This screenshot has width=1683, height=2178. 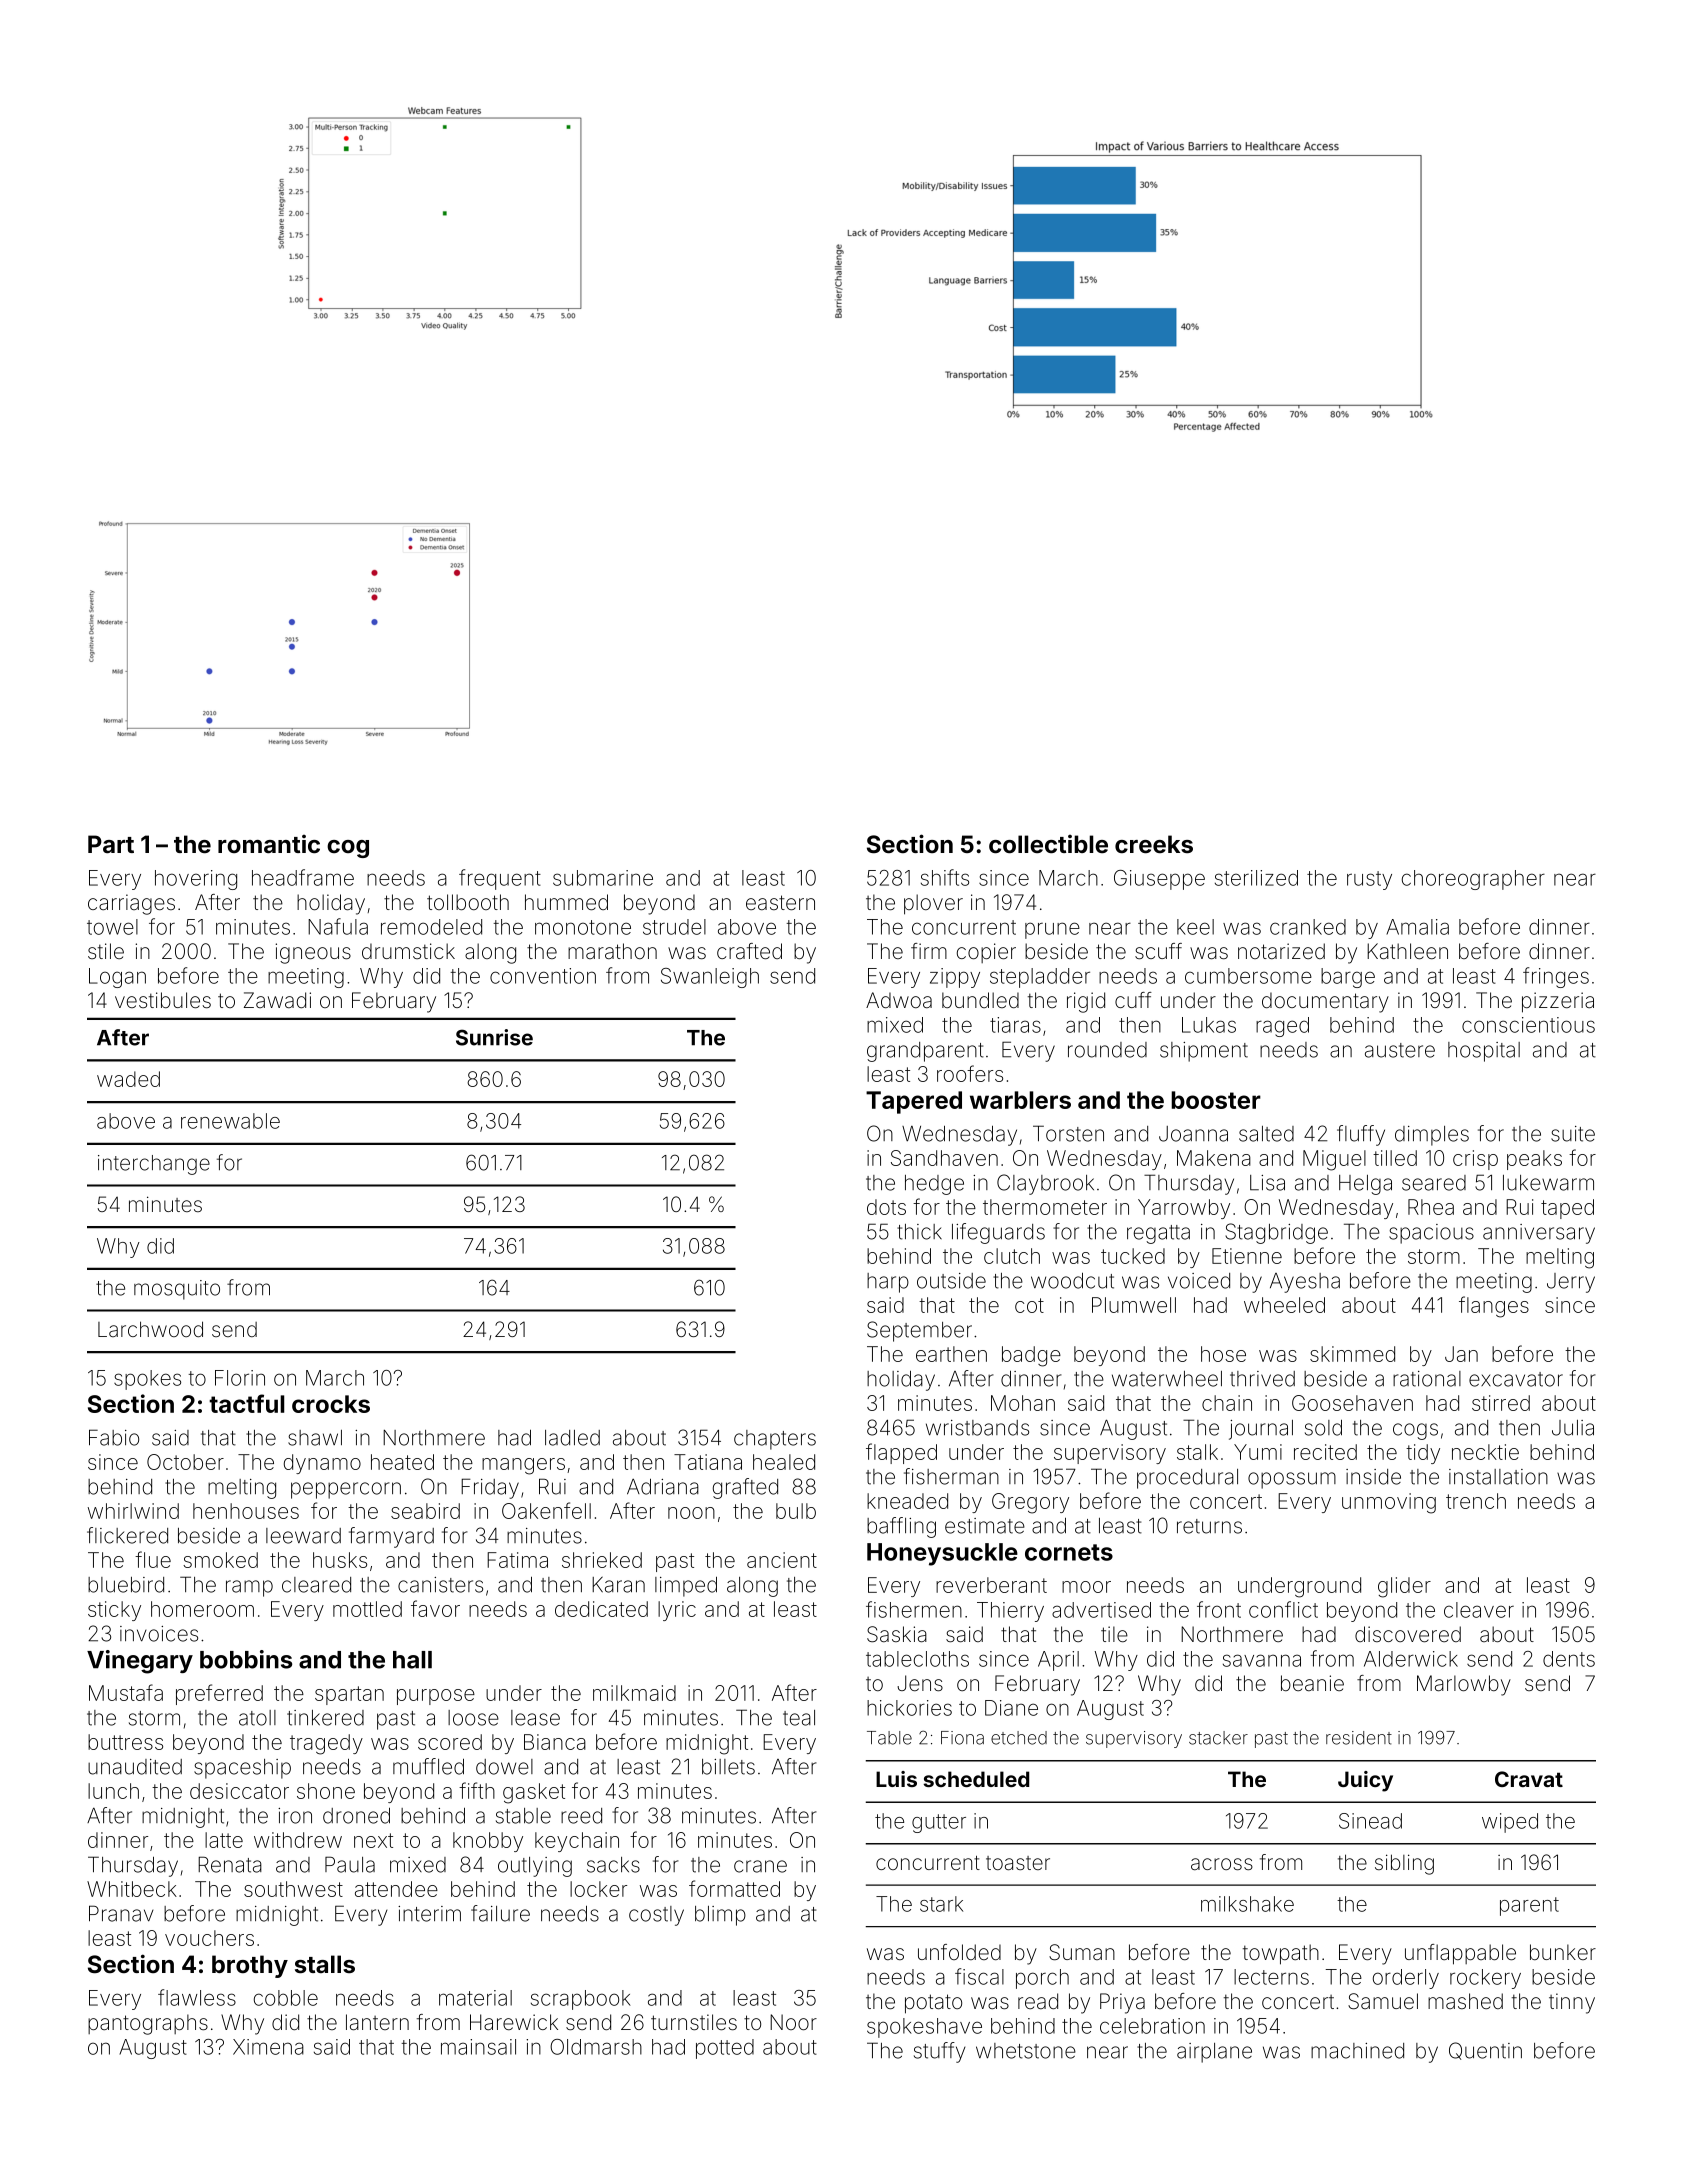 What do you see at coordinates (163, 1000) in the screenshot?
I see `vestibules` at bounding box center [163, 1000].
